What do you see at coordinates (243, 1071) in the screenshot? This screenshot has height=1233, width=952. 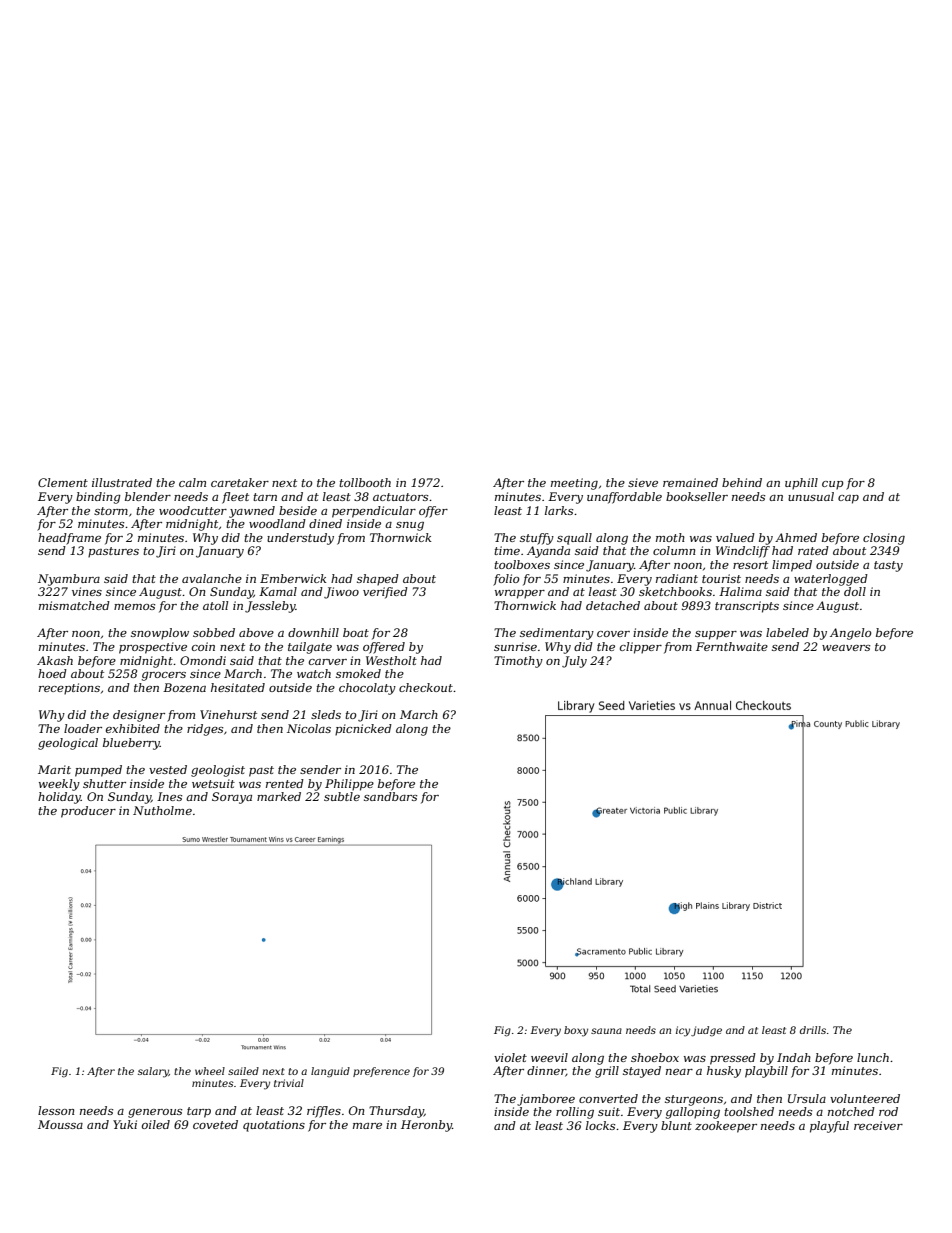 I see `sailed` at bounding box center [243, 1071].
